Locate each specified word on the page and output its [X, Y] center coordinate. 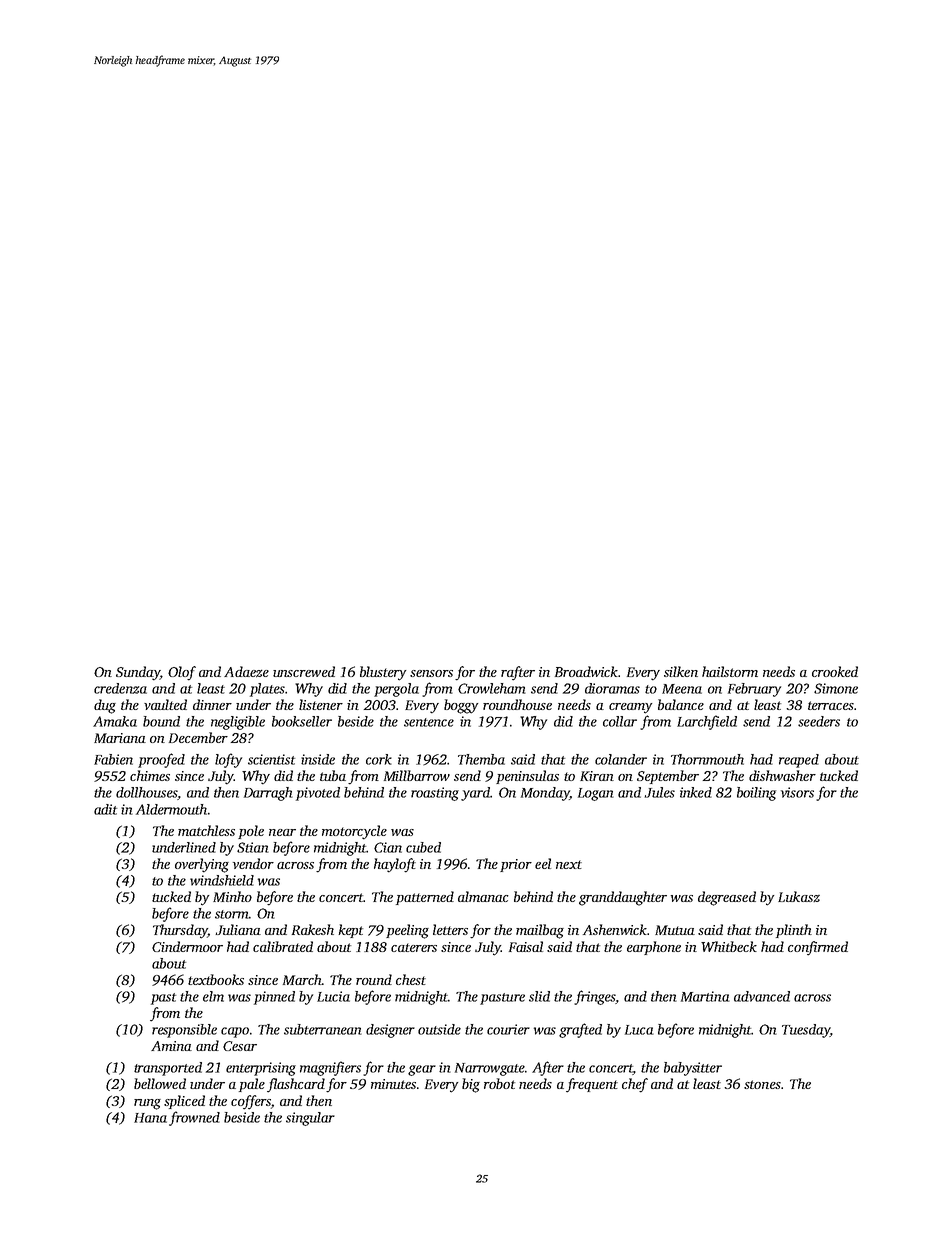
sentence [429, 722]
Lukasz [799, 896]
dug [105, 706]
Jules [660, 792]
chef [635, 1085]
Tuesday [806, 1031]
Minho [232, 896]
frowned [194, 1118]
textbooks [216, 979]
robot [499, 1083]
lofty [228, 760]
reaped [799, 761]
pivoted [318, 794]
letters [450, 929]
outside [439, 1029]
